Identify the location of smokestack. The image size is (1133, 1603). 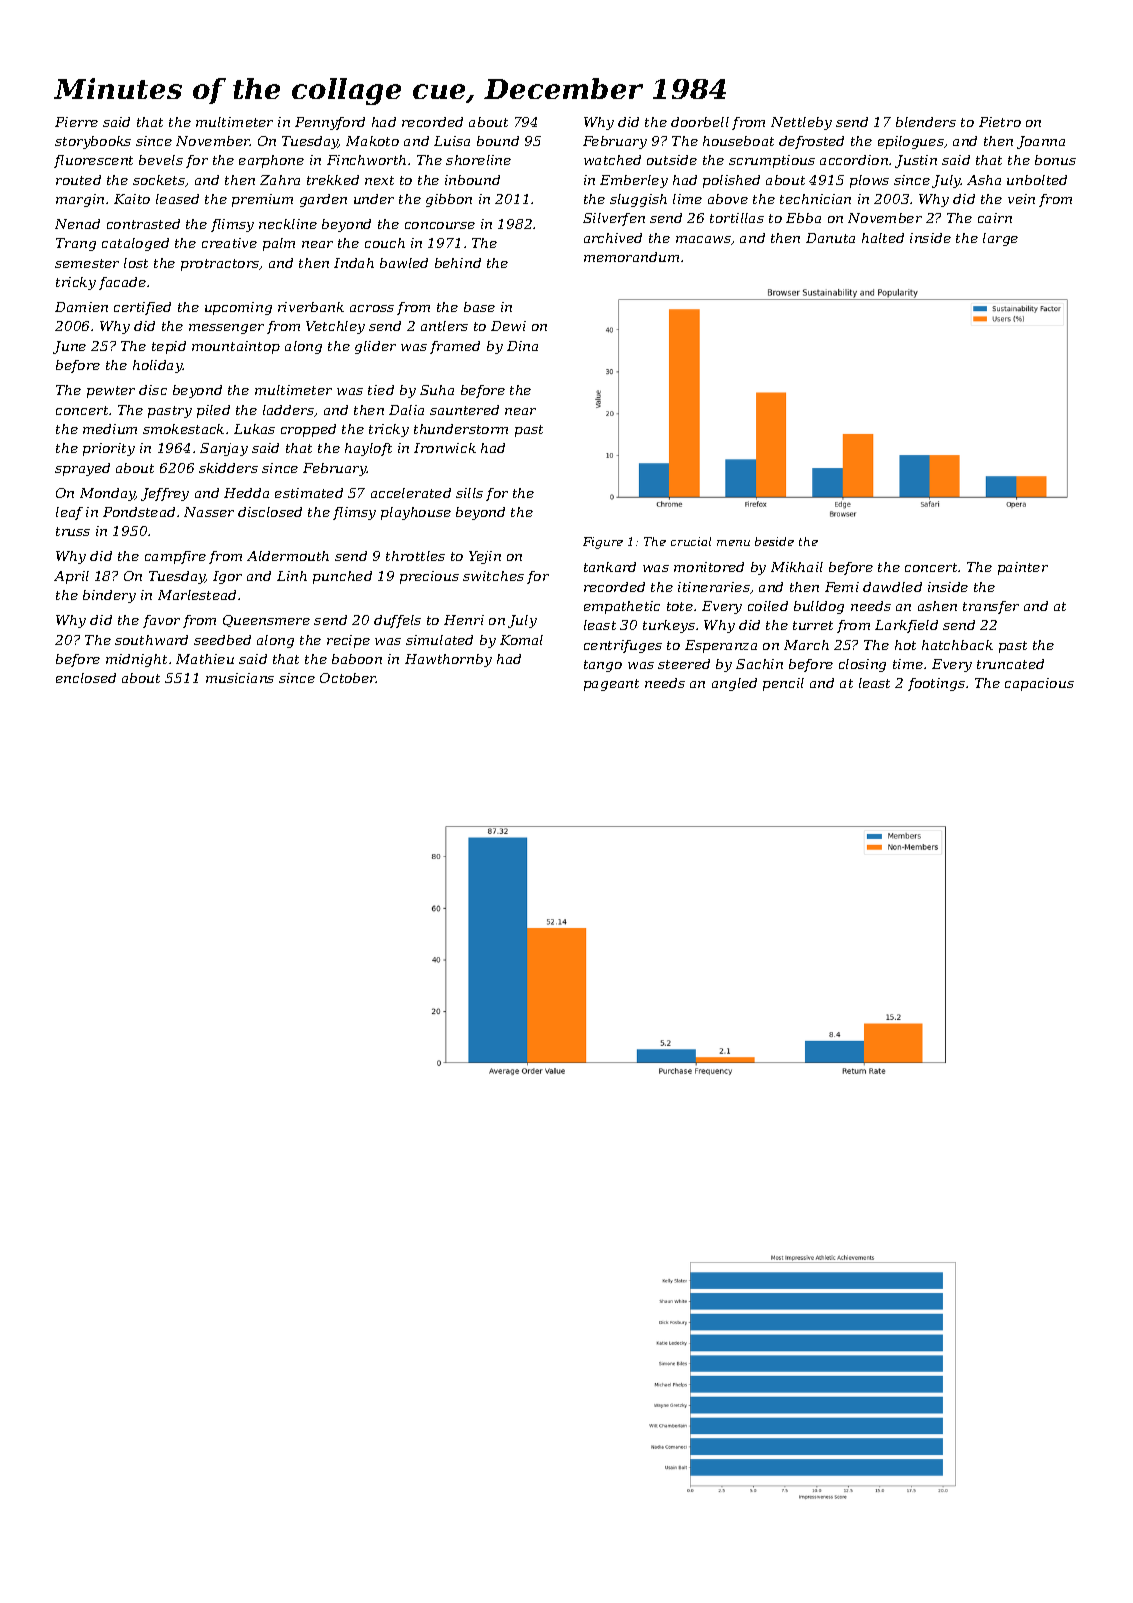
(183, 429).
